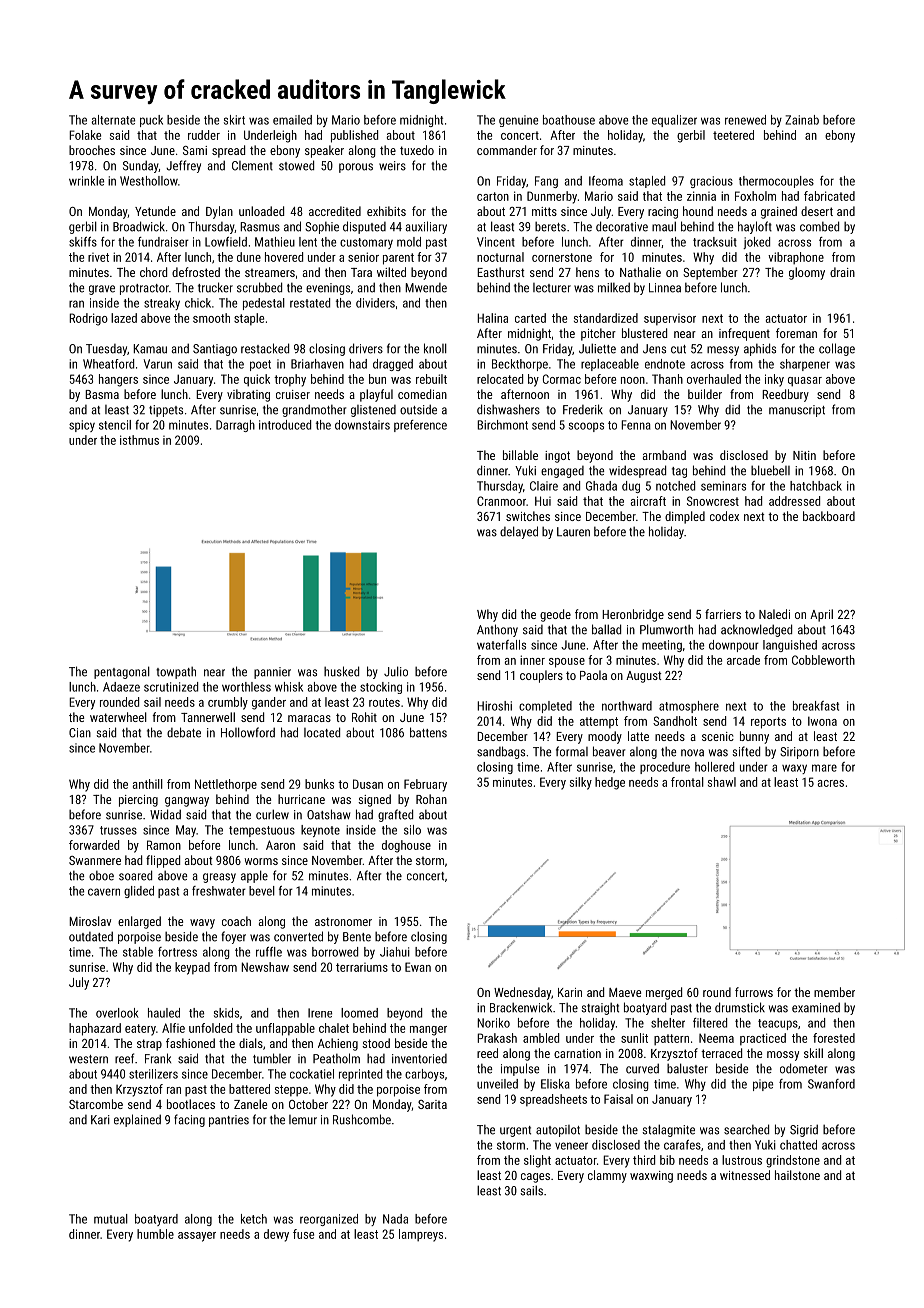 This page has height=1308, width=924. What do you see at coordinates (674, 121) in the page?
I see `equalizer` at bounding box center [674, 121].
